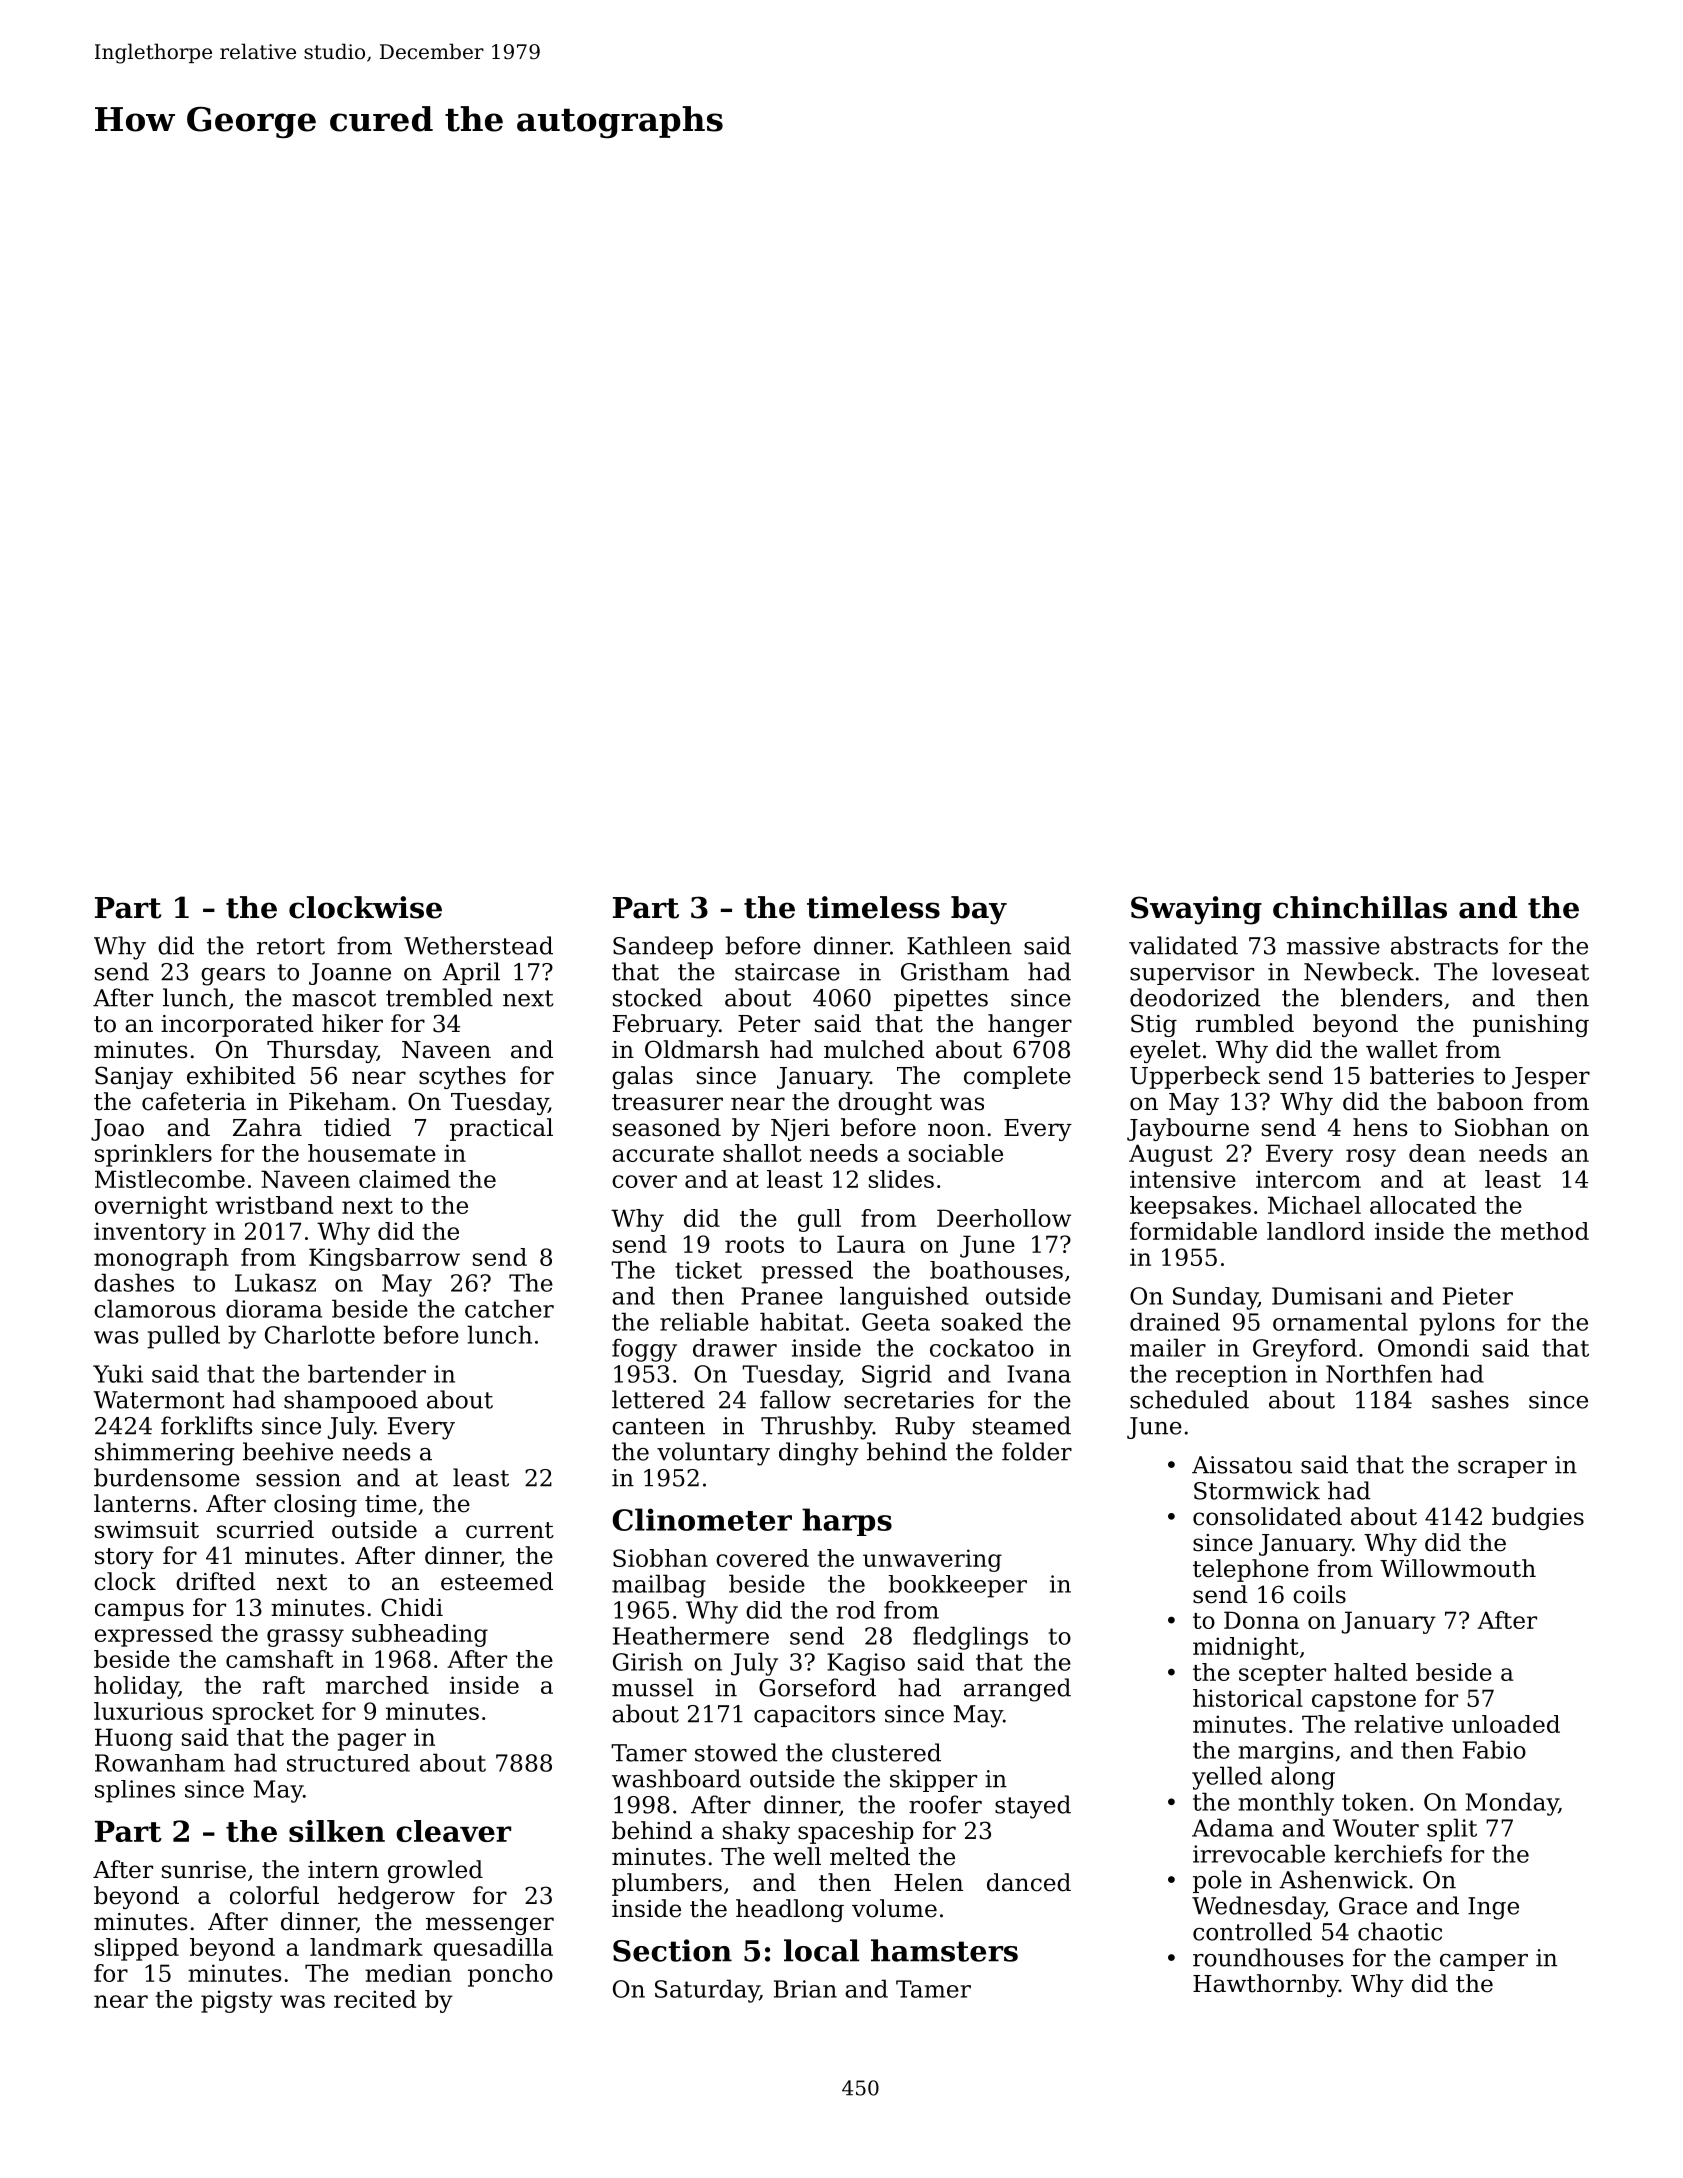 Image resolution: width=1683 pixels, height=2178 pixels. I want to click on pager, so click(371, 1742).
